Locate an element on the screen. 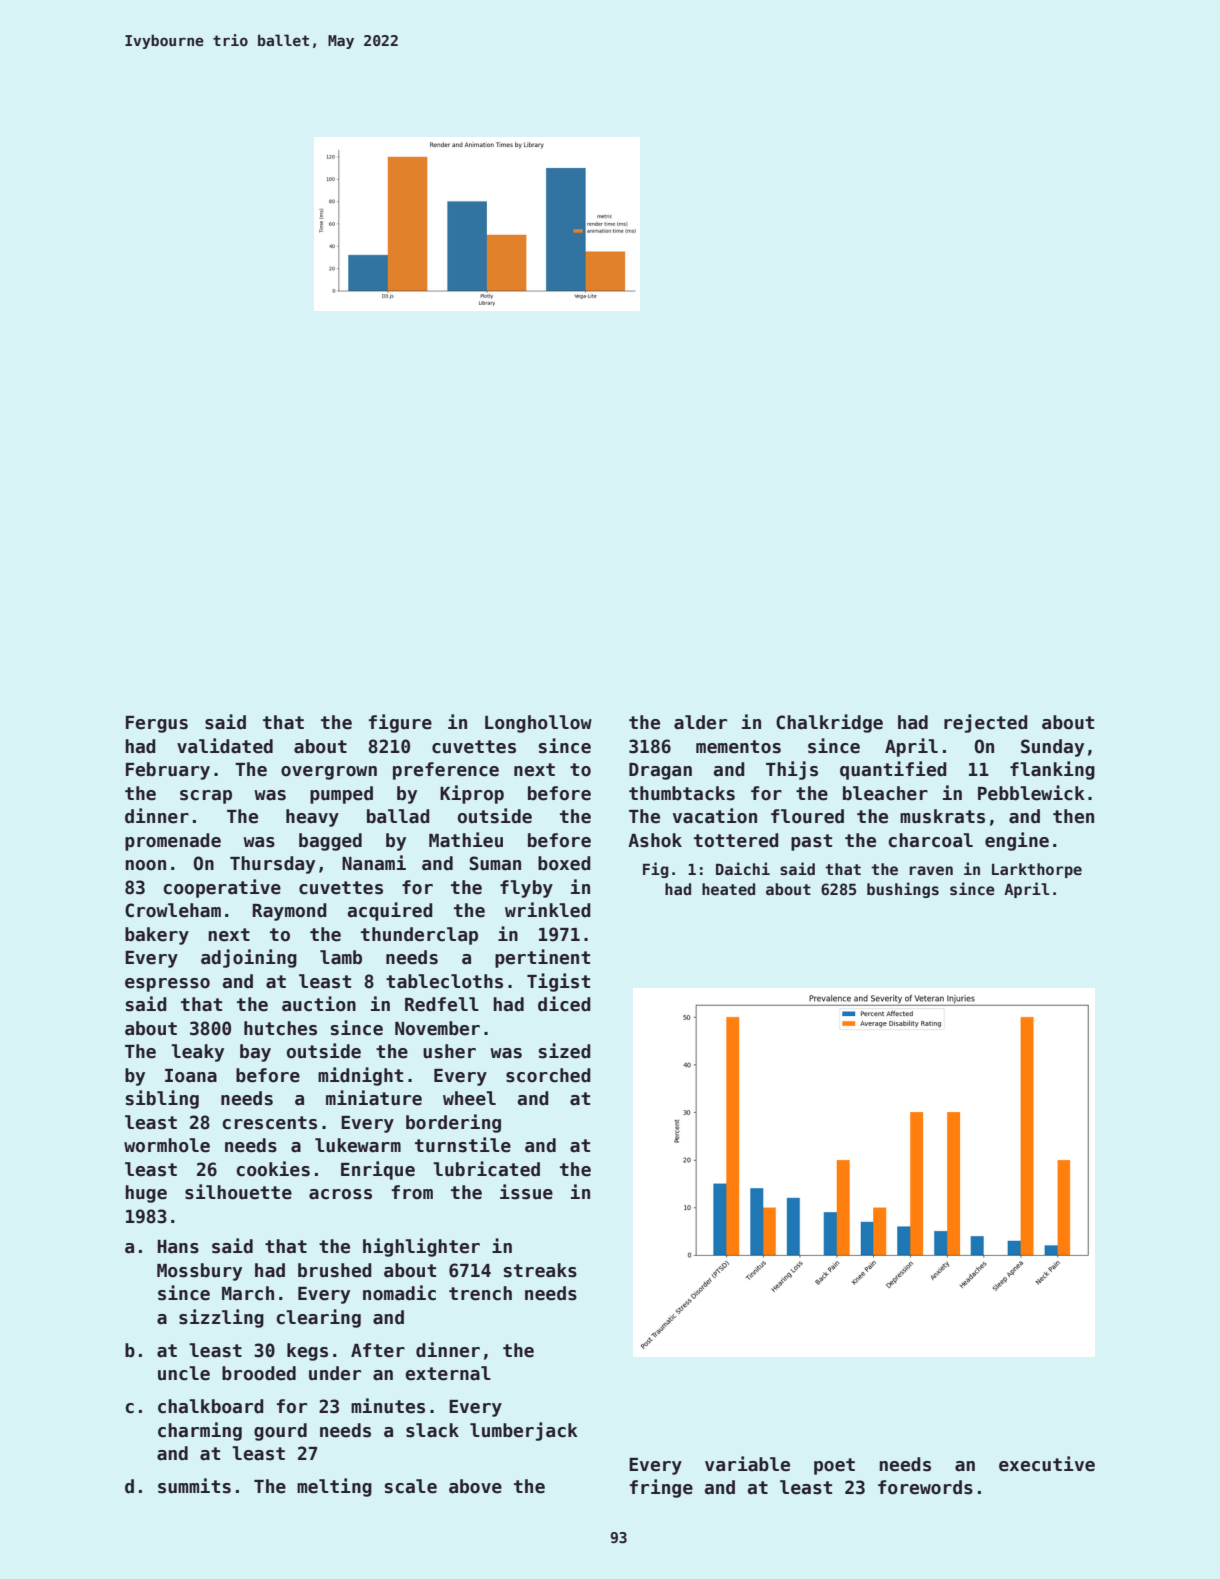  quantified is located at coordinates (893, 770).
